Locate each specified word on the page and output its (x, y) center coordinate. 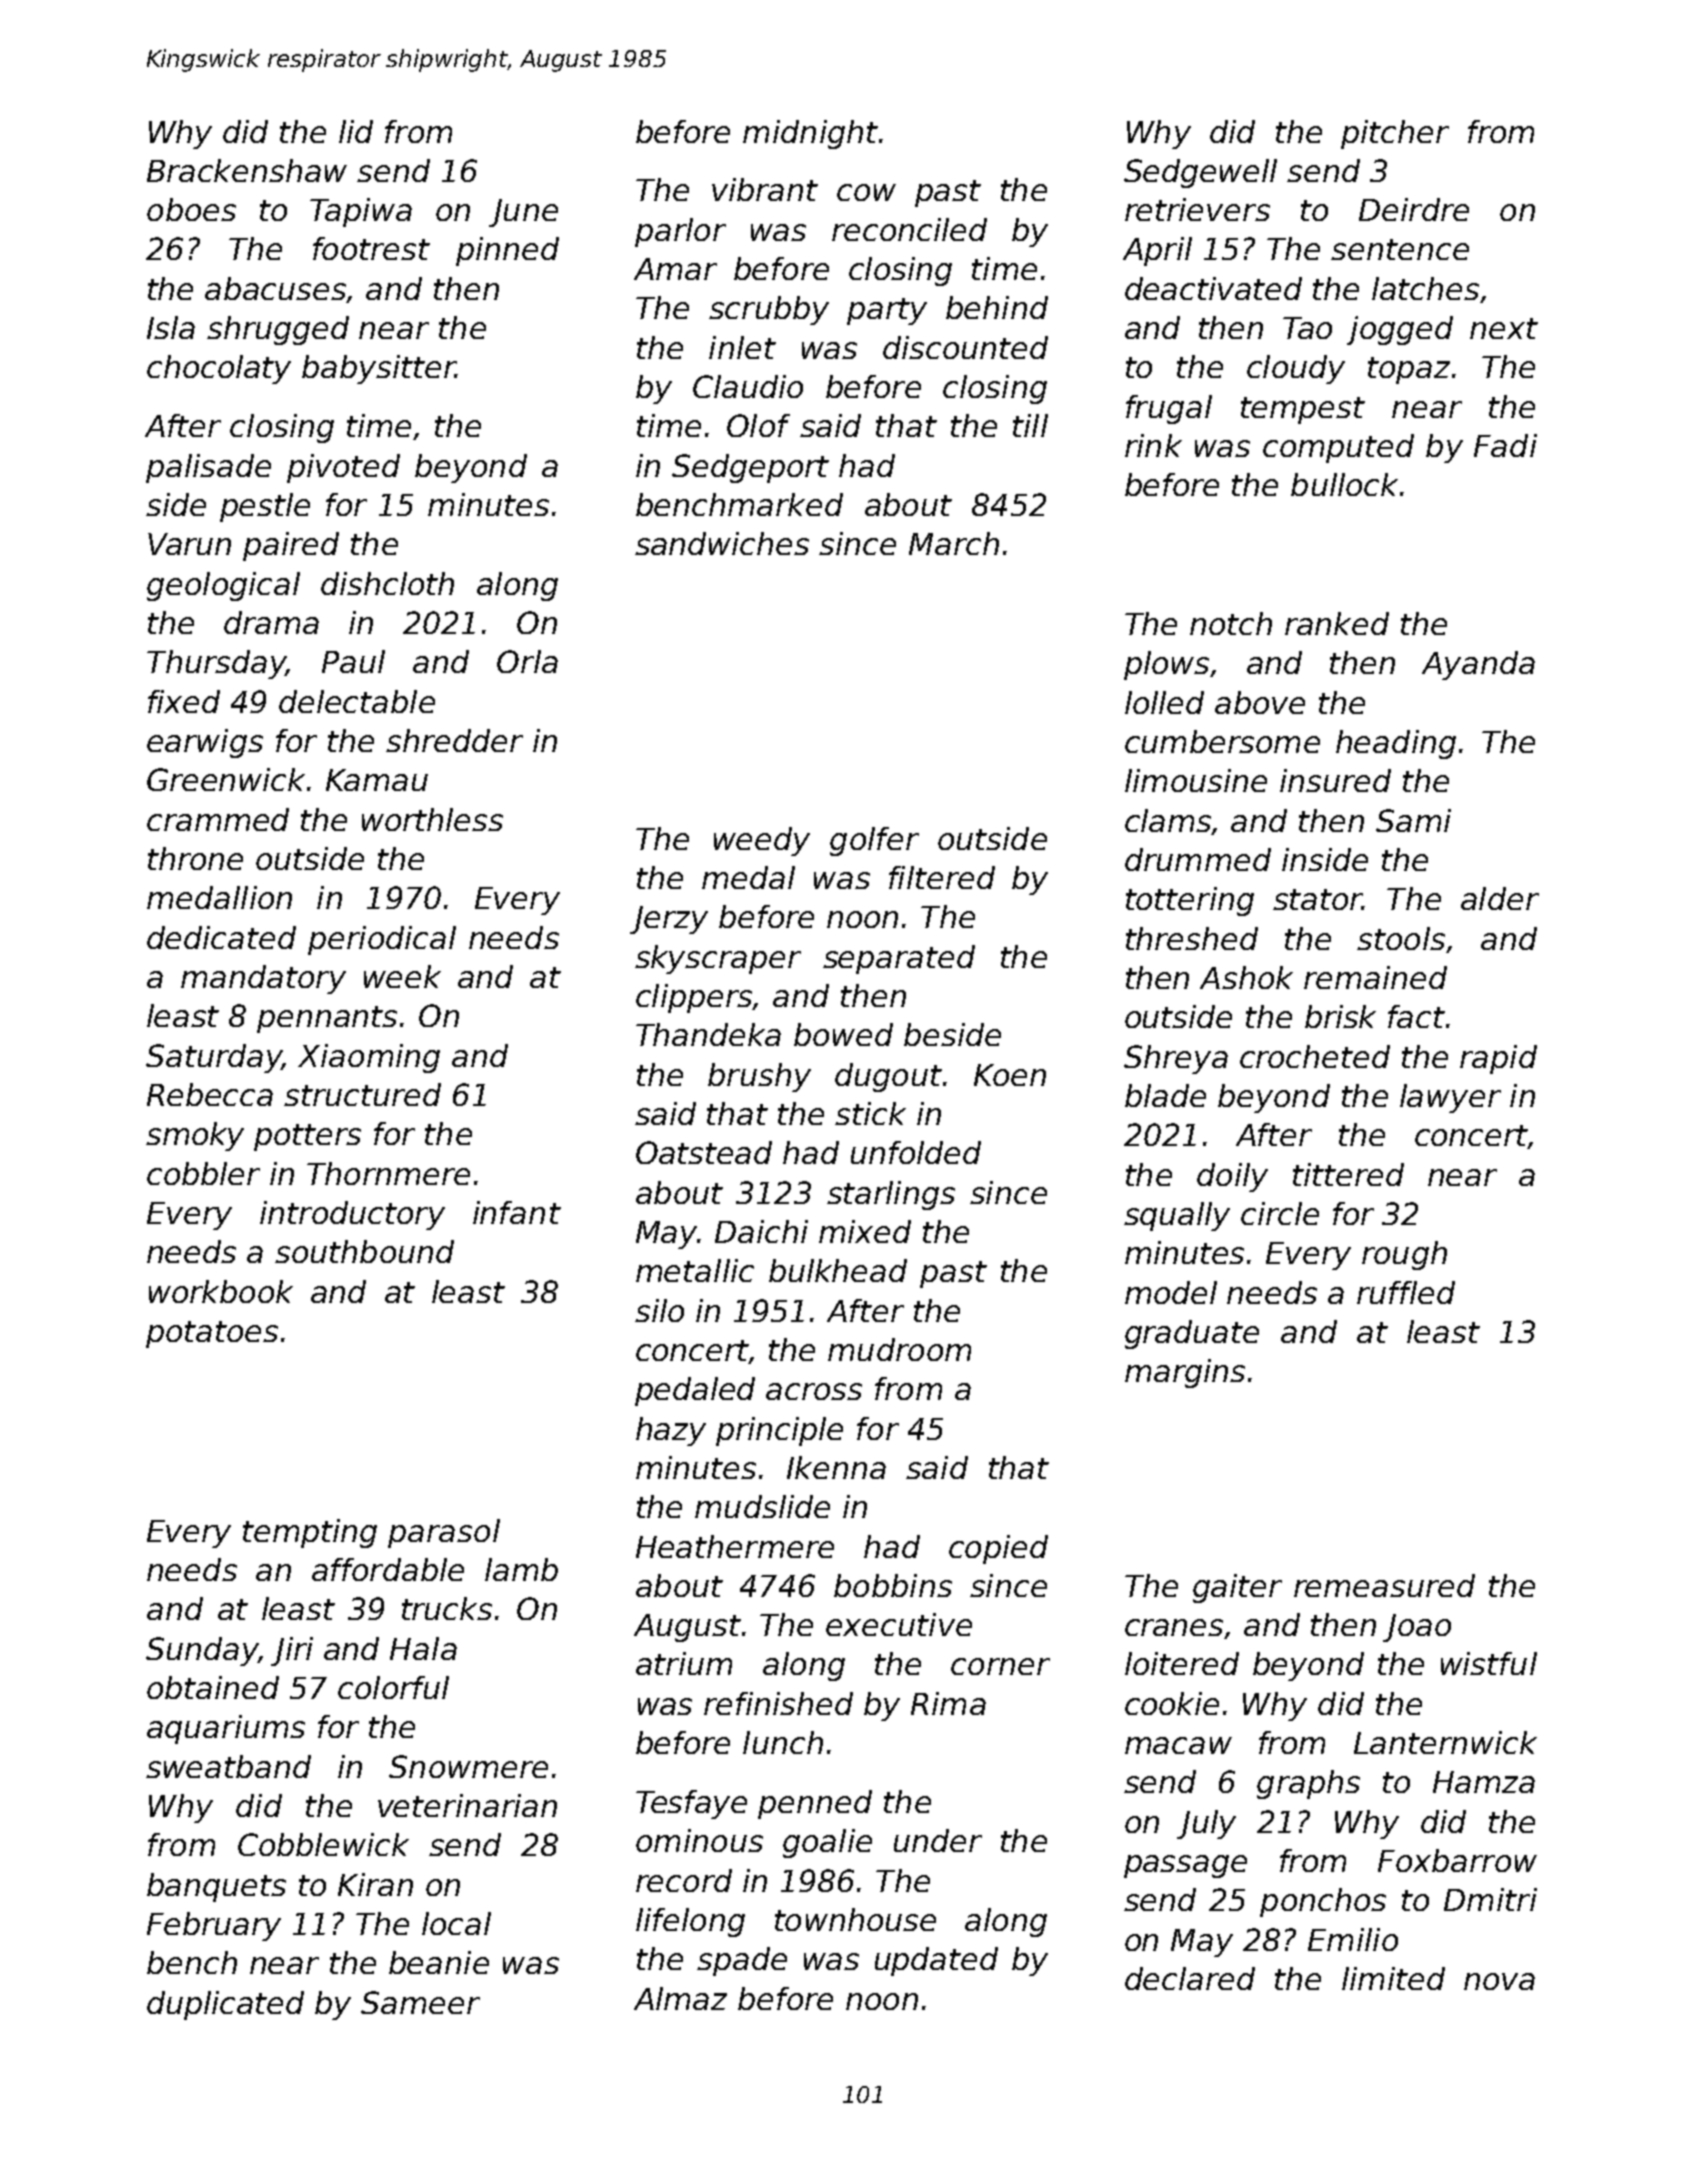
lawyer (1450, 1098)
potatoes (212, 1334)
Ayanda (1478, 665)
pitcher (1395, 134)
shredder (454, 740)
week (402, 976)
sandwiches (722, 543)
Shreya (1176, 1059)
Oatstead (704, 1152)
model (1171, 1292)
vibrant (765, 189)
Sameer (420, 2002)
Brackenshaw (247, 170)
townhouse (855, 1919)
